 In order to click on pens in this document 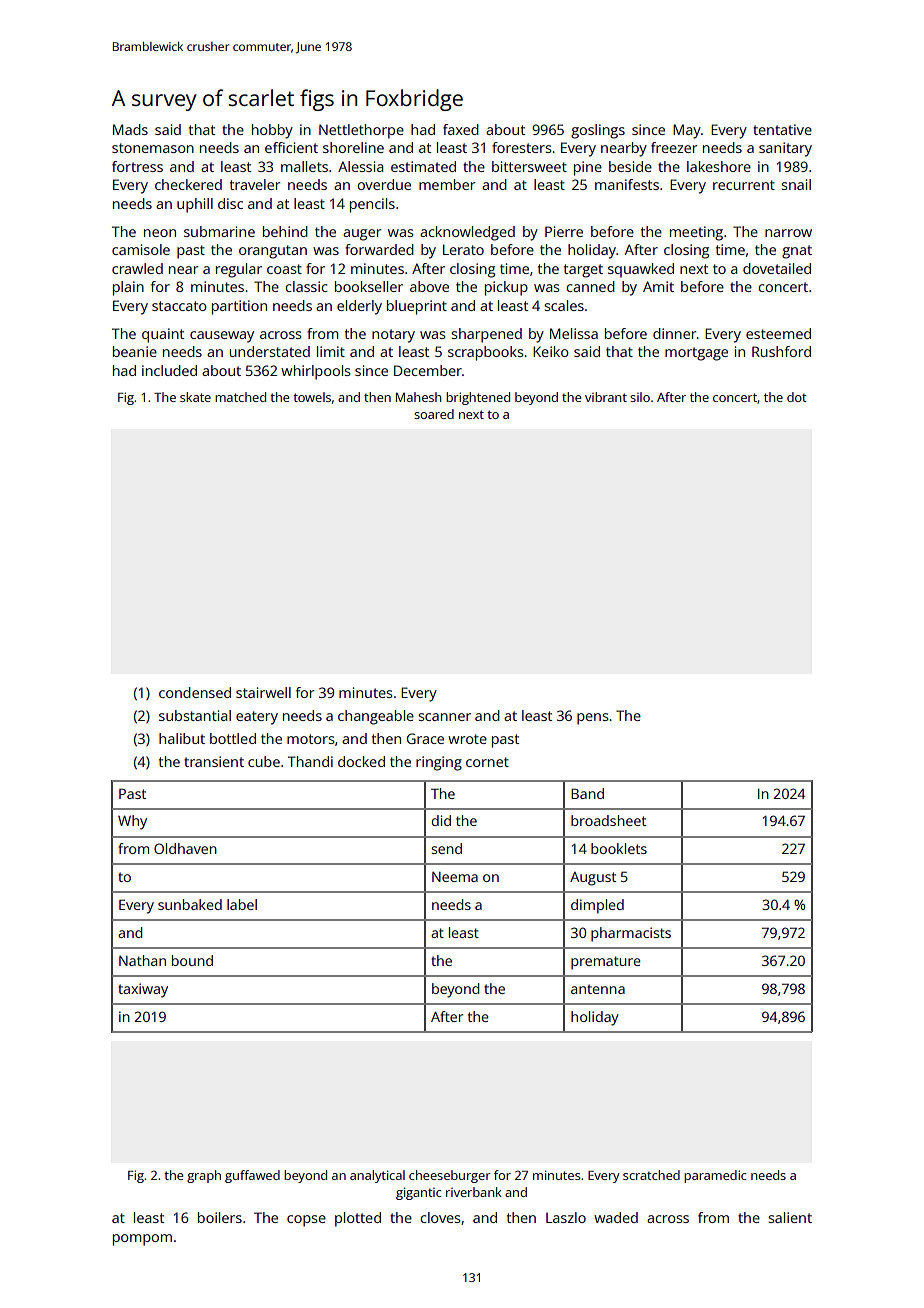, I will do `click(592, 719)`.
